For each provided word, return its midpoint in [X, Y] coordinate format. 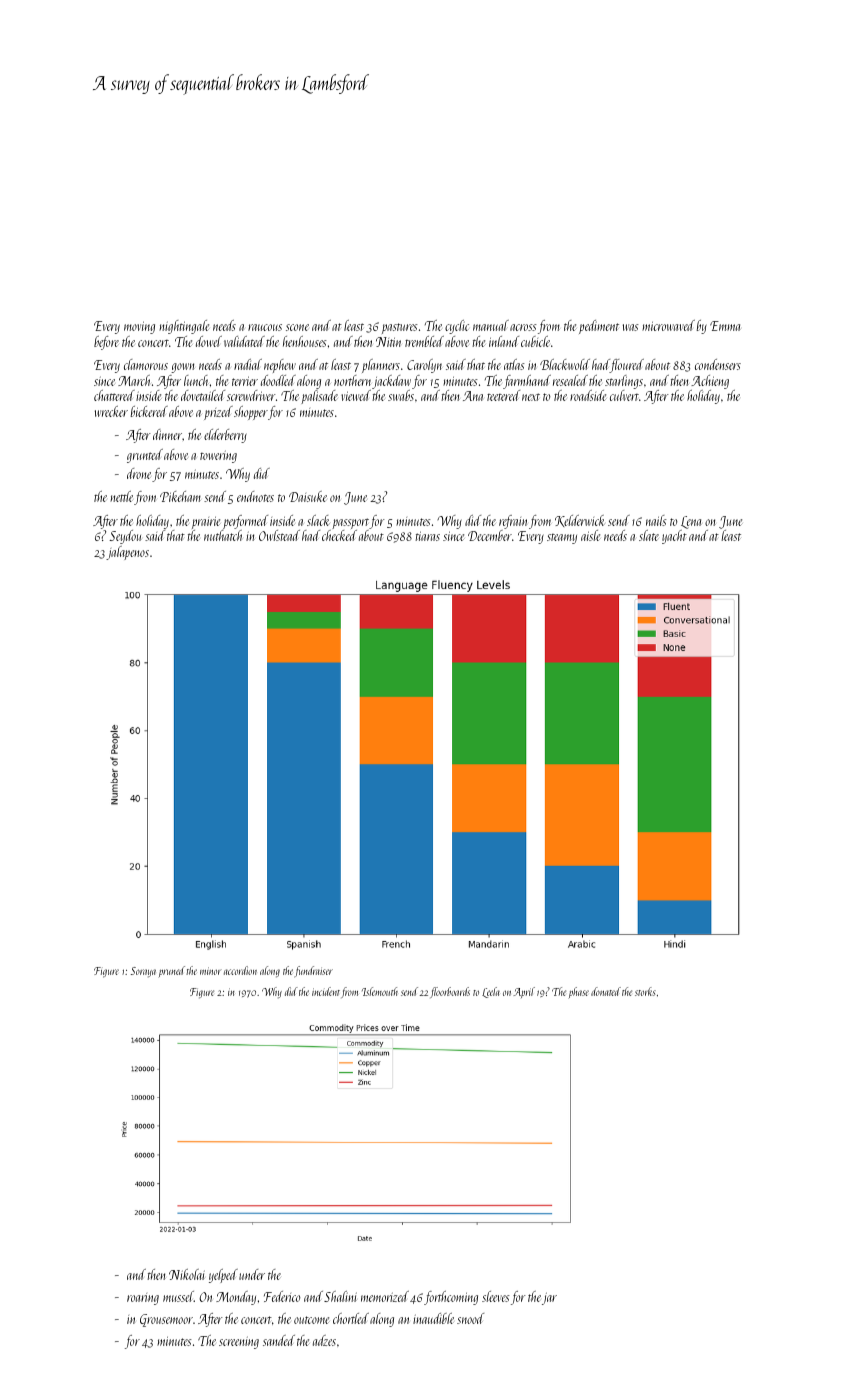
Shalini [340, 1296]
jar [549, 1299]
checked [339, 535]
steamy [562, 539]
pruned [172, 971]
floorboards [450, 992]
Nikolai [187, 1274]
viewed [356, 395]
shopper [251, 413]
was [631, 327]
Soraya [143, 972]
